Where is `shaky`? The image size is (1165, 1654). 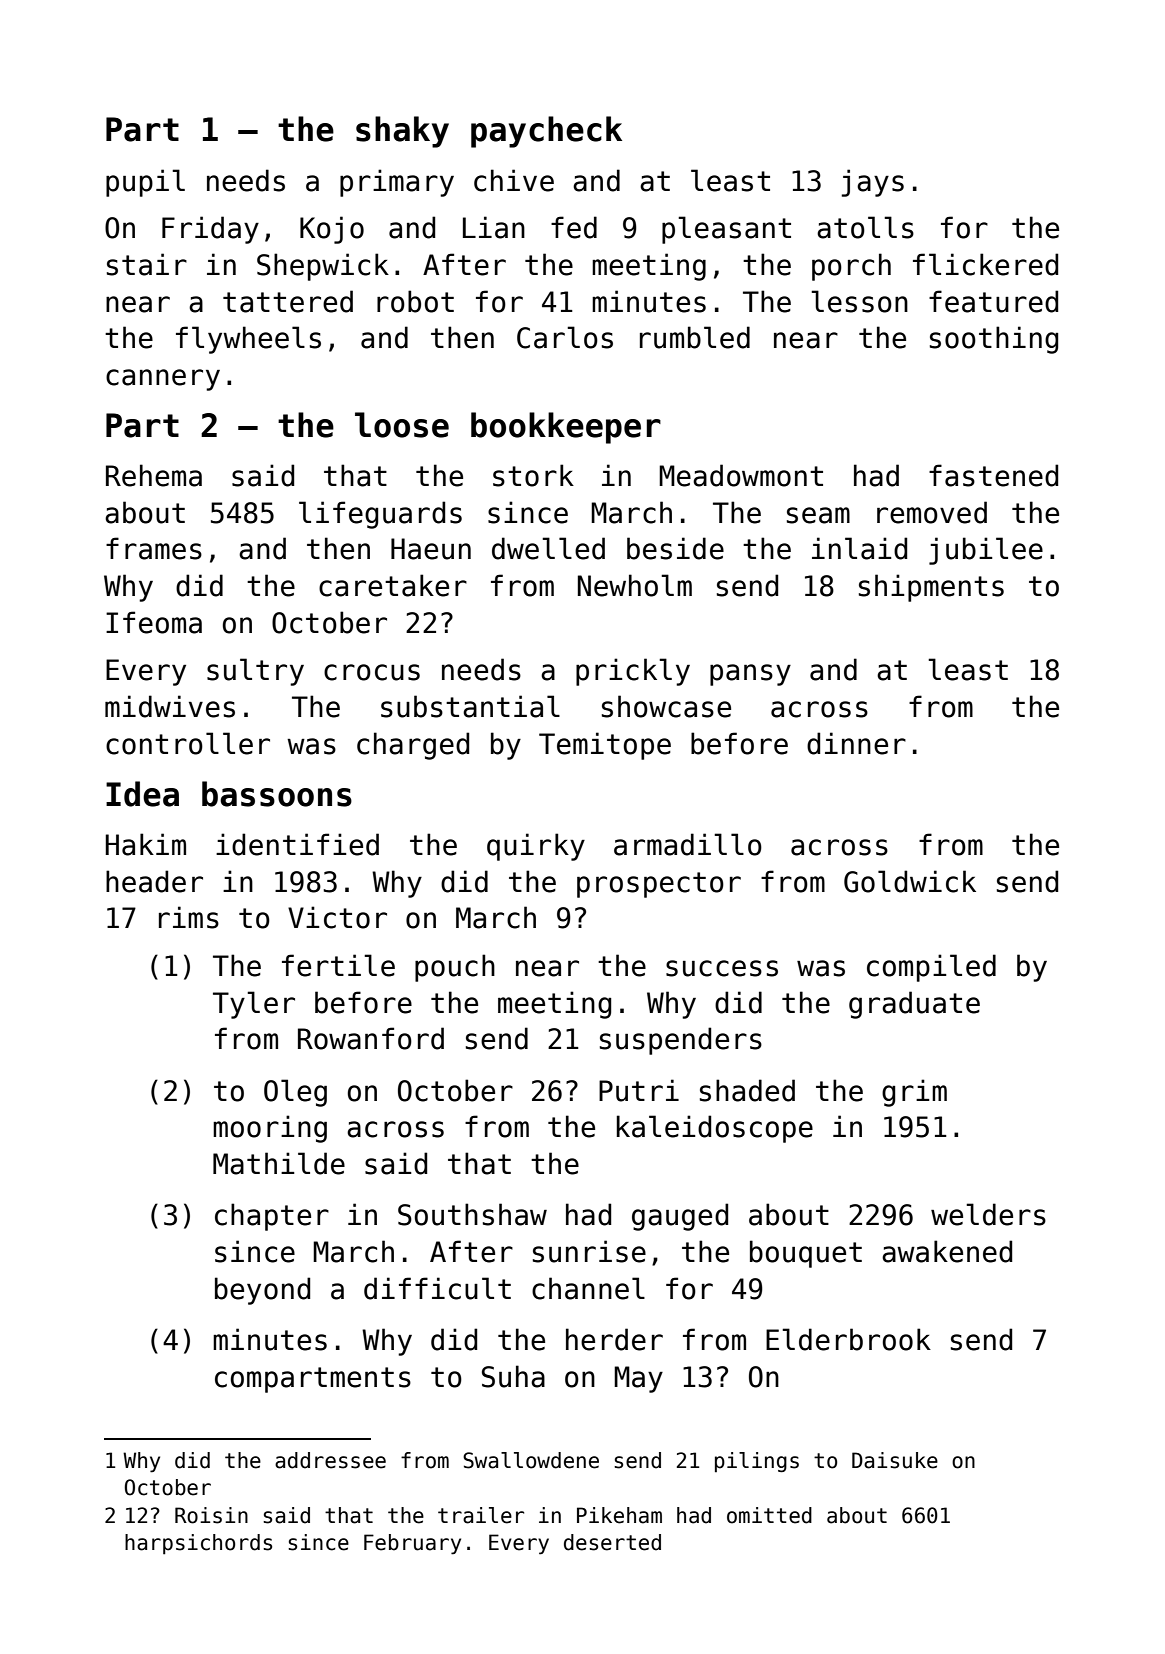 shaky is located at coordinates (402, 132).
